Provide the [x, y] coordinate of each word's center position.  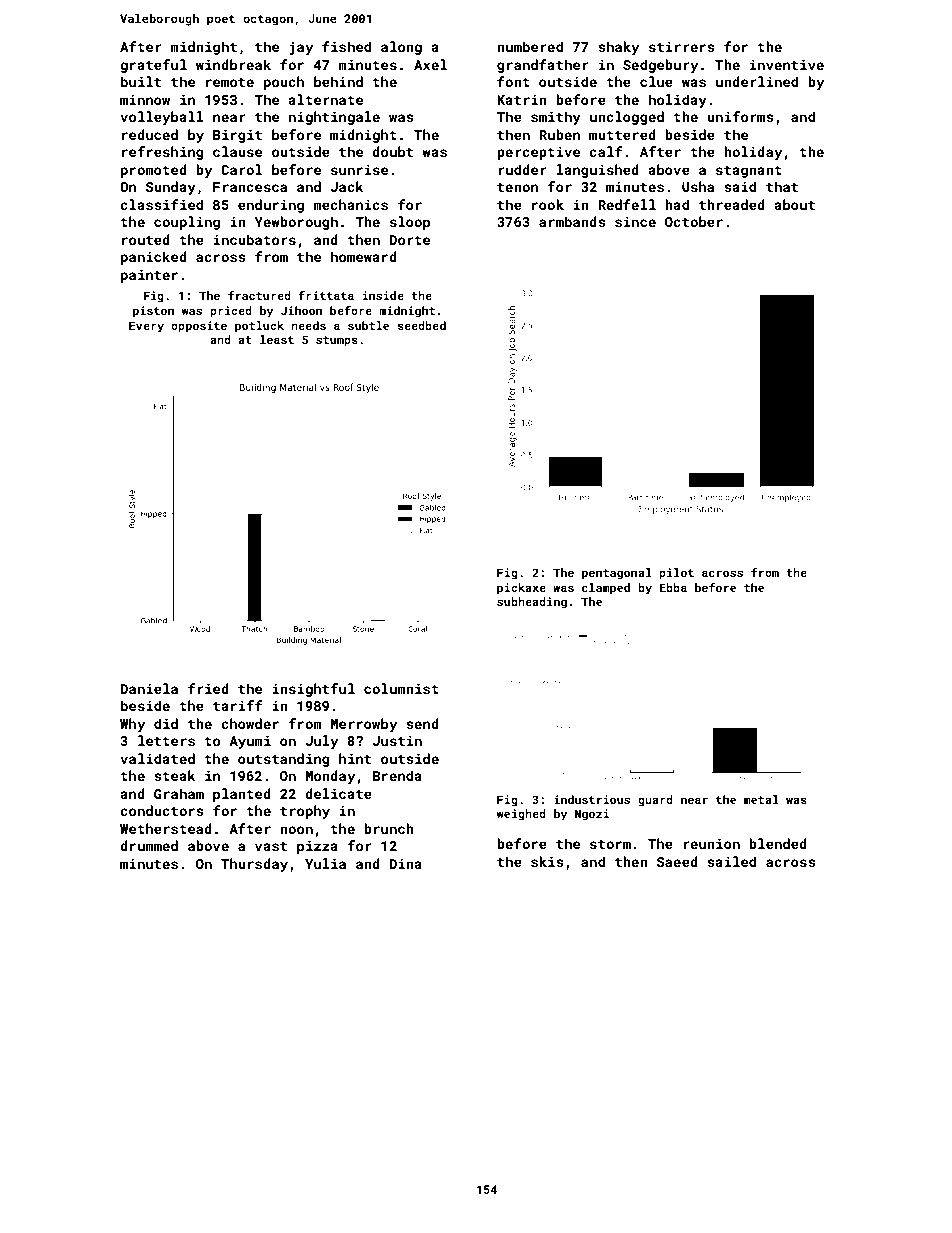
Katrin [522, 100]
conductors [162, 810]
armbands [572, 221]
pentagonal [617, 574]
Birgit [237, 136]
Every [146, 327]
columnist [401, 688]
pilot [676, 574]
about [794, 204]
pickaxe [521, 589]
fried [208, 688]
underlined [757, 81]
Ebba [673, 587]
